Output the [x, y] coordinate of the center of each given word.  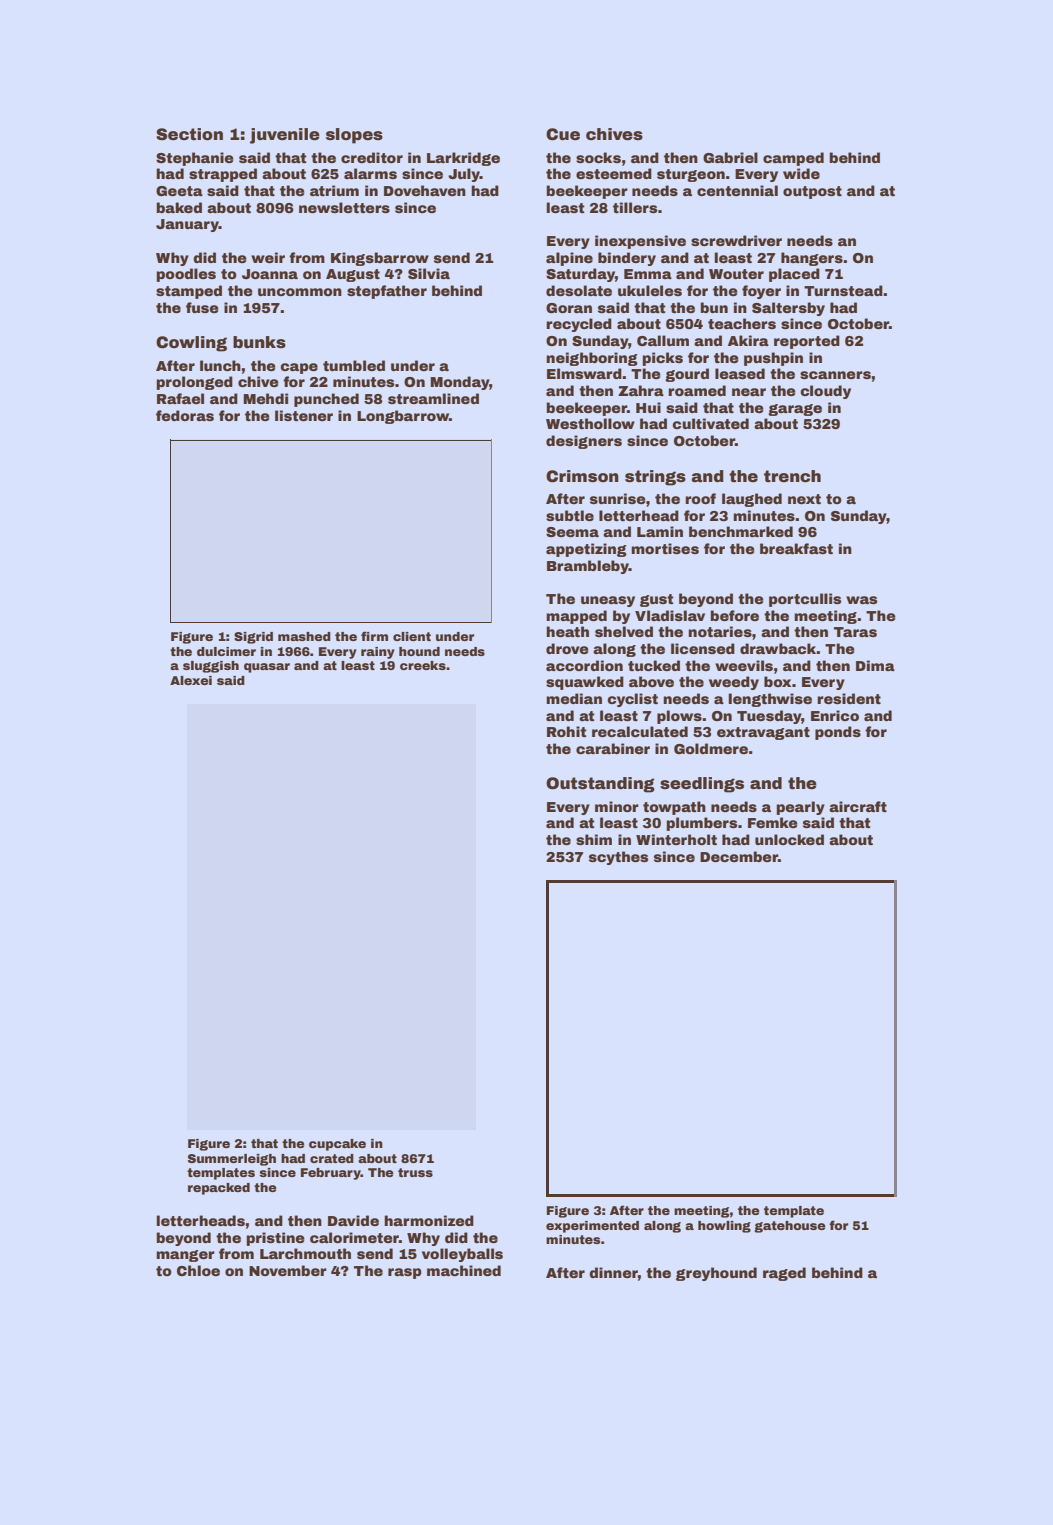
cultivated [710, 423]
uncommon [300, 292]
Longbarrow [403, 417]
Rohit [567, 731]
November [288, 1270]
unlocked [789, 839]
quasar [267, 668]
